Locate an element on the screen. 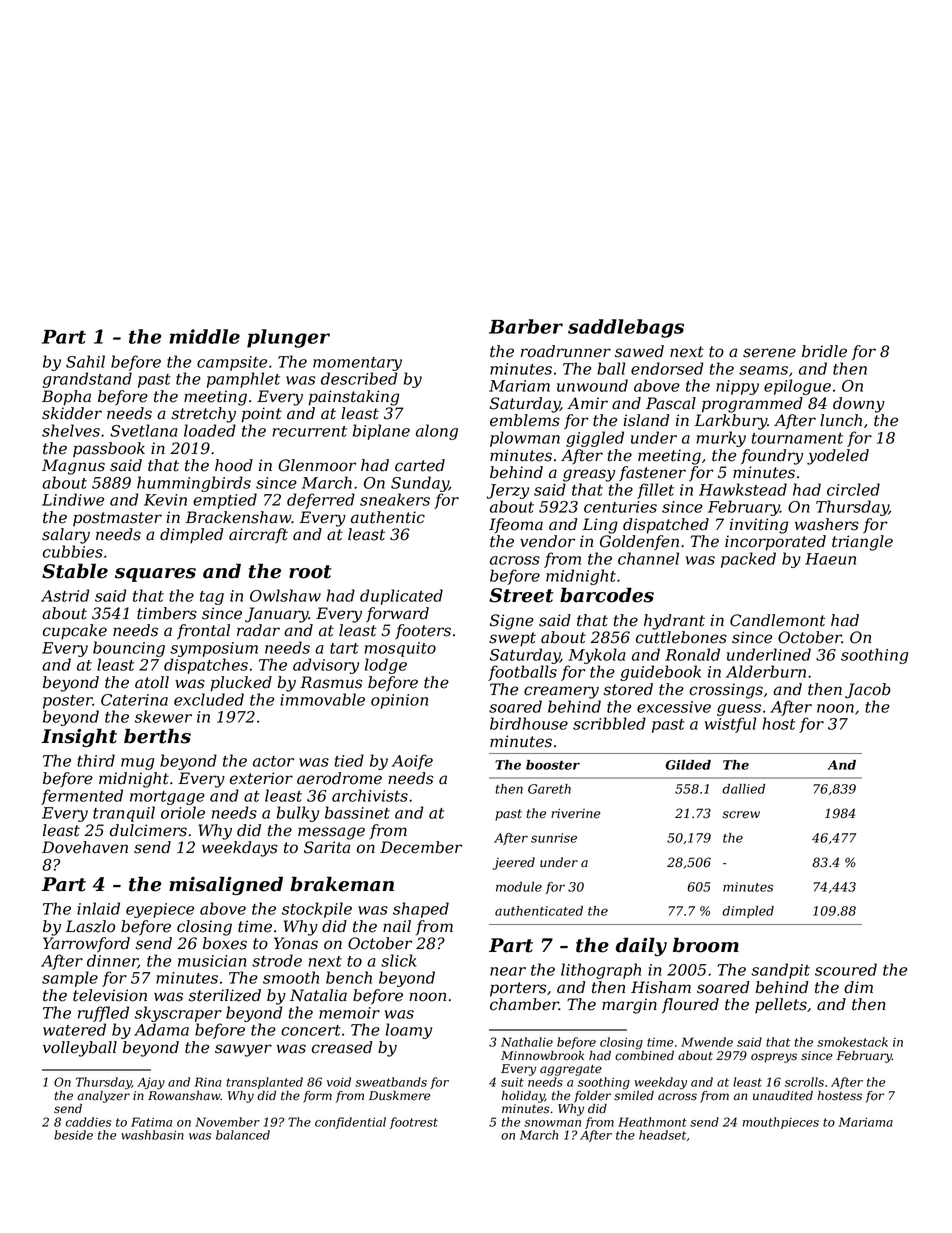  watered is located at coordinates (74, 1029).
